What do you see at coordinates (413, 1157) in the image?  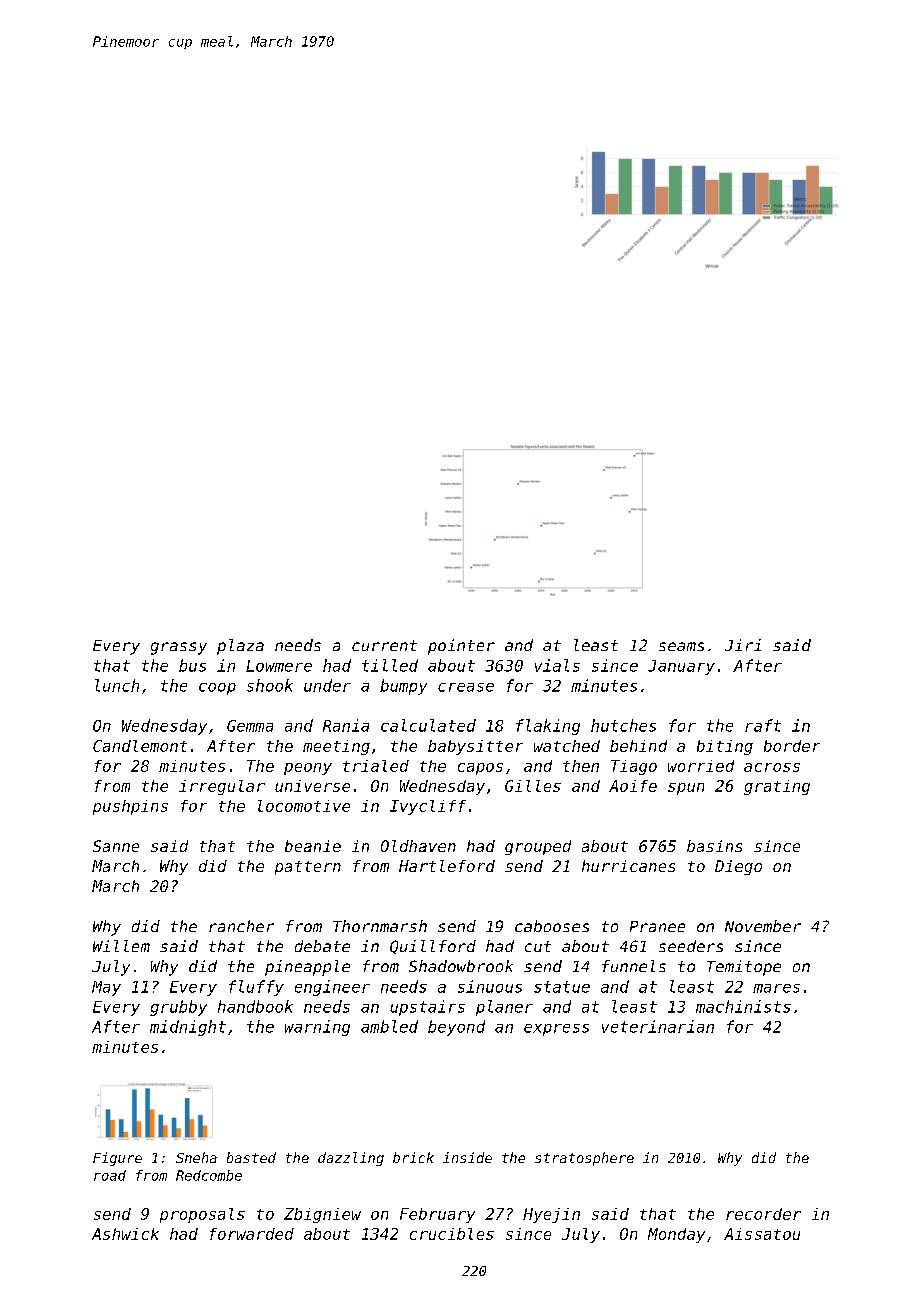 I see `brick` at bounding box center [413, 1157].
